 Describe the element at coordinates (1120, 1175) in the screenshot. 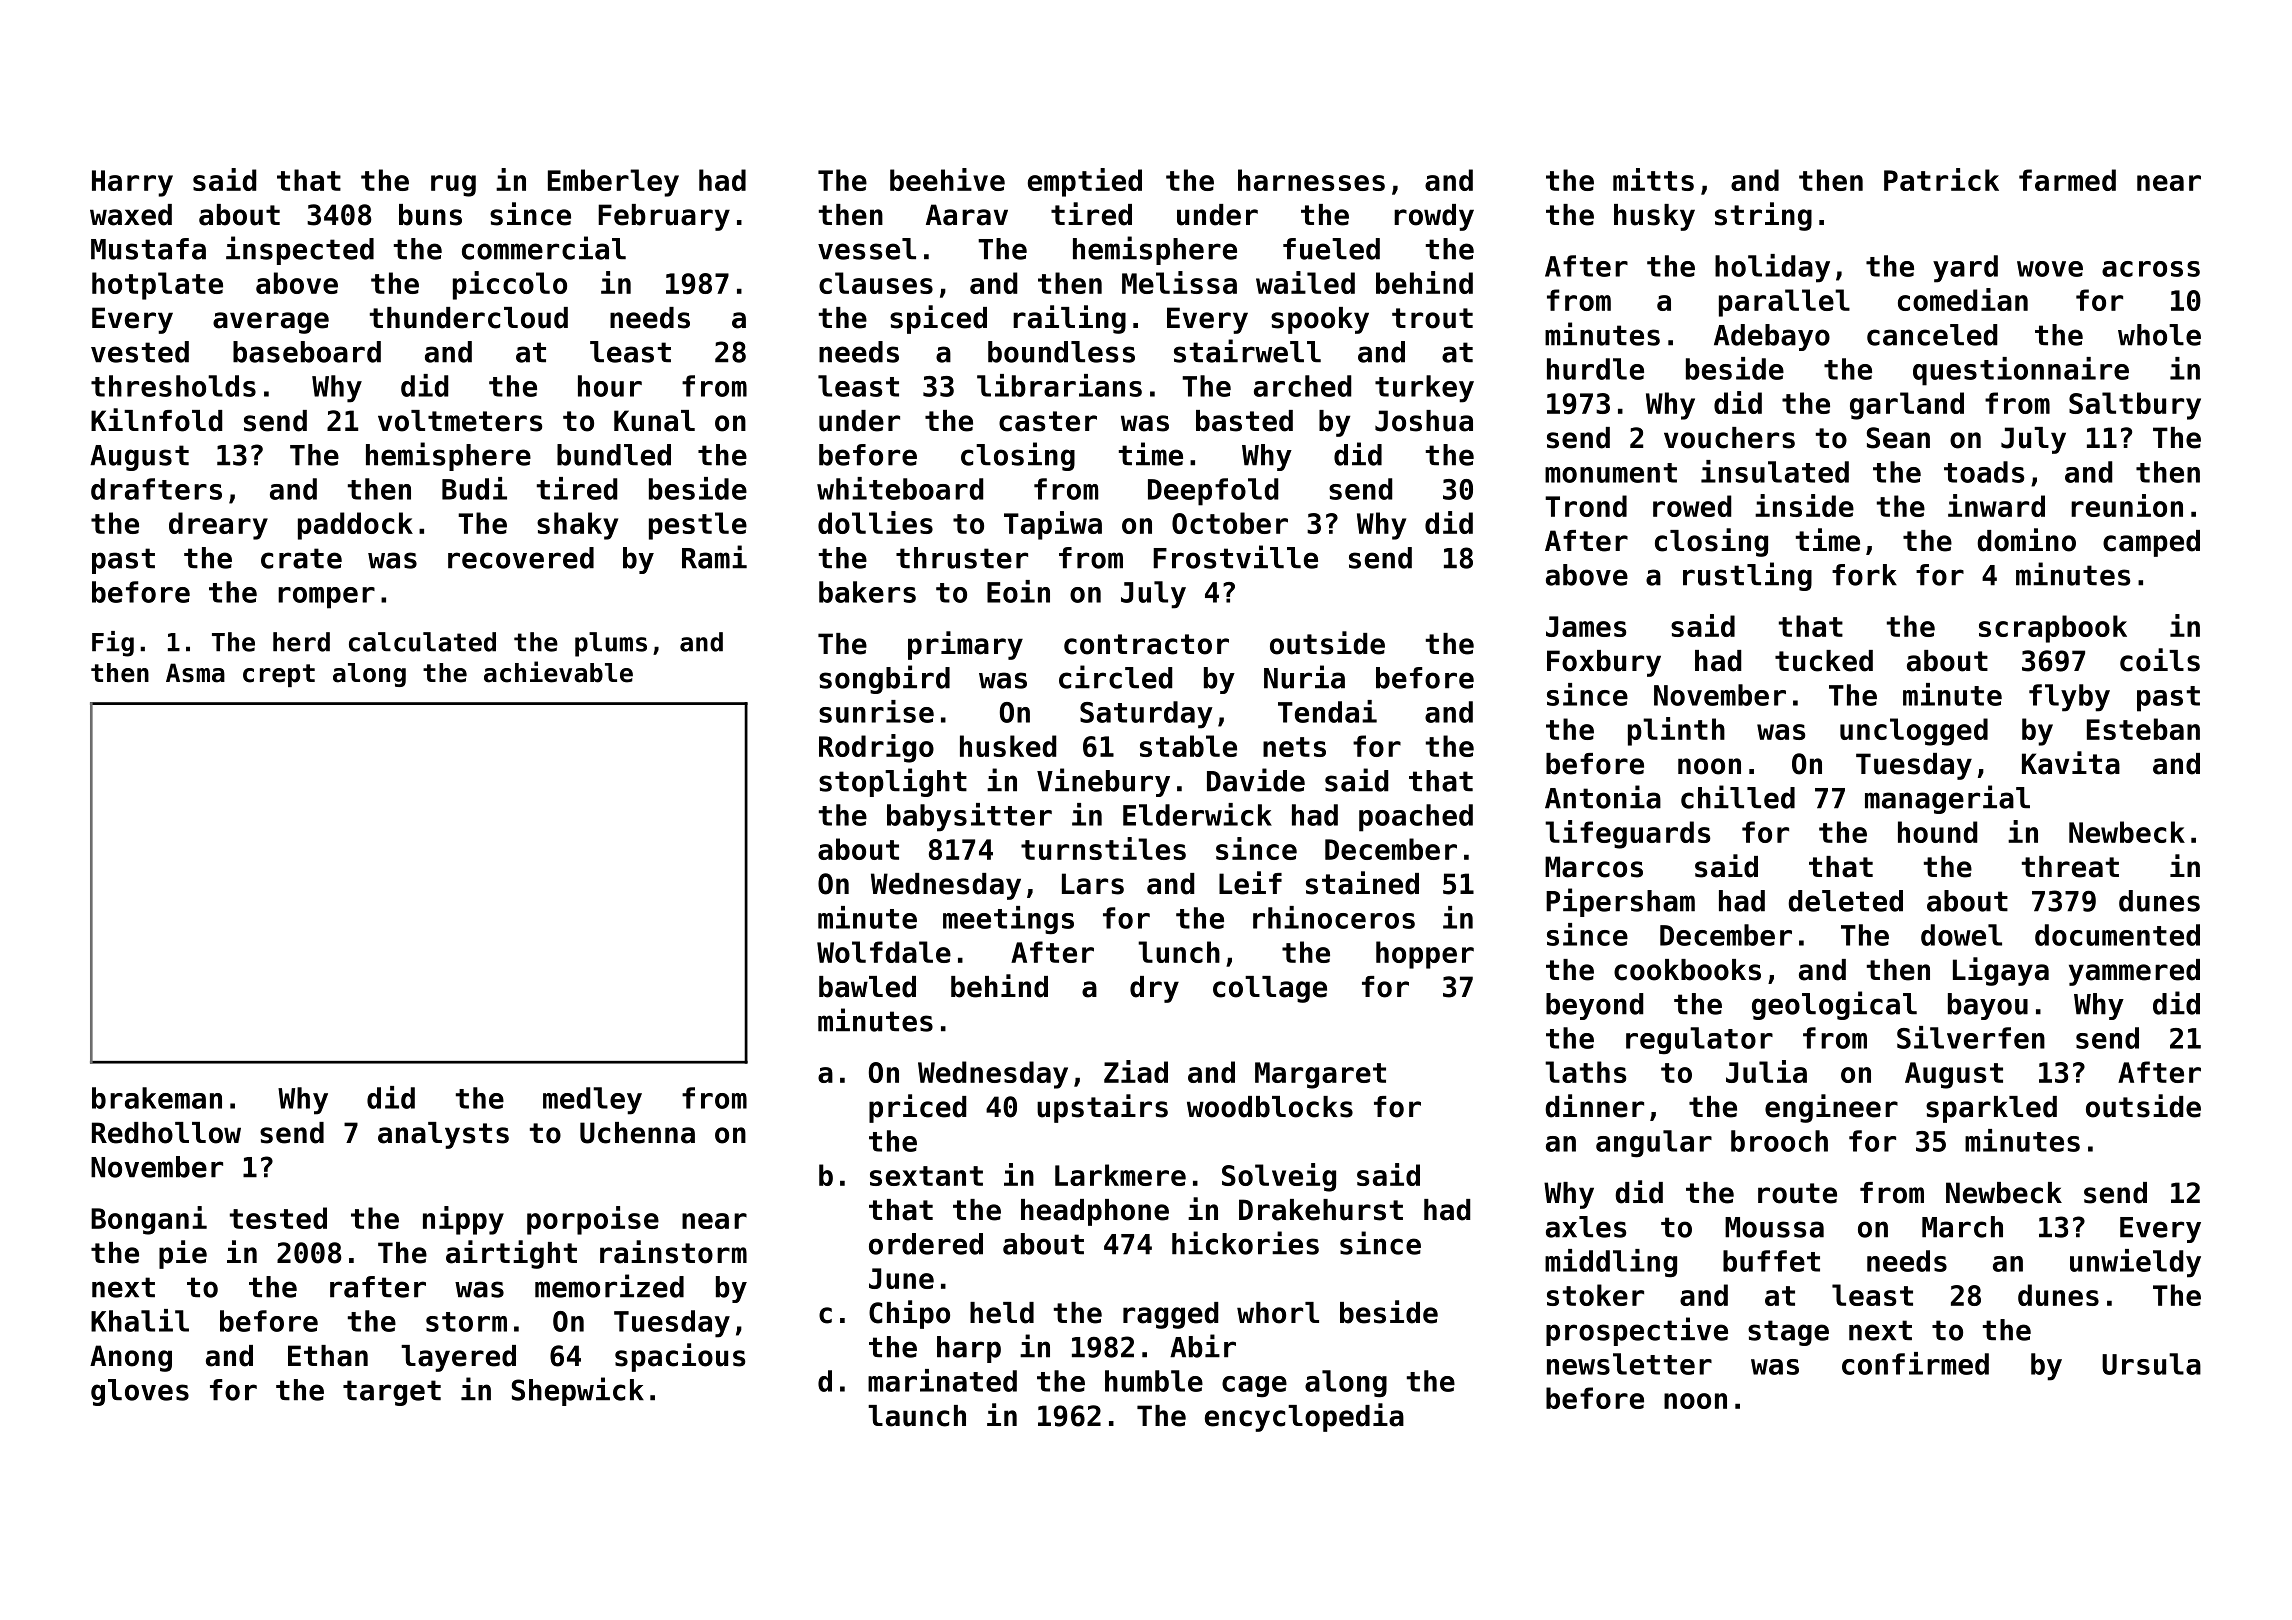

I see `Larkmere` at that location.
